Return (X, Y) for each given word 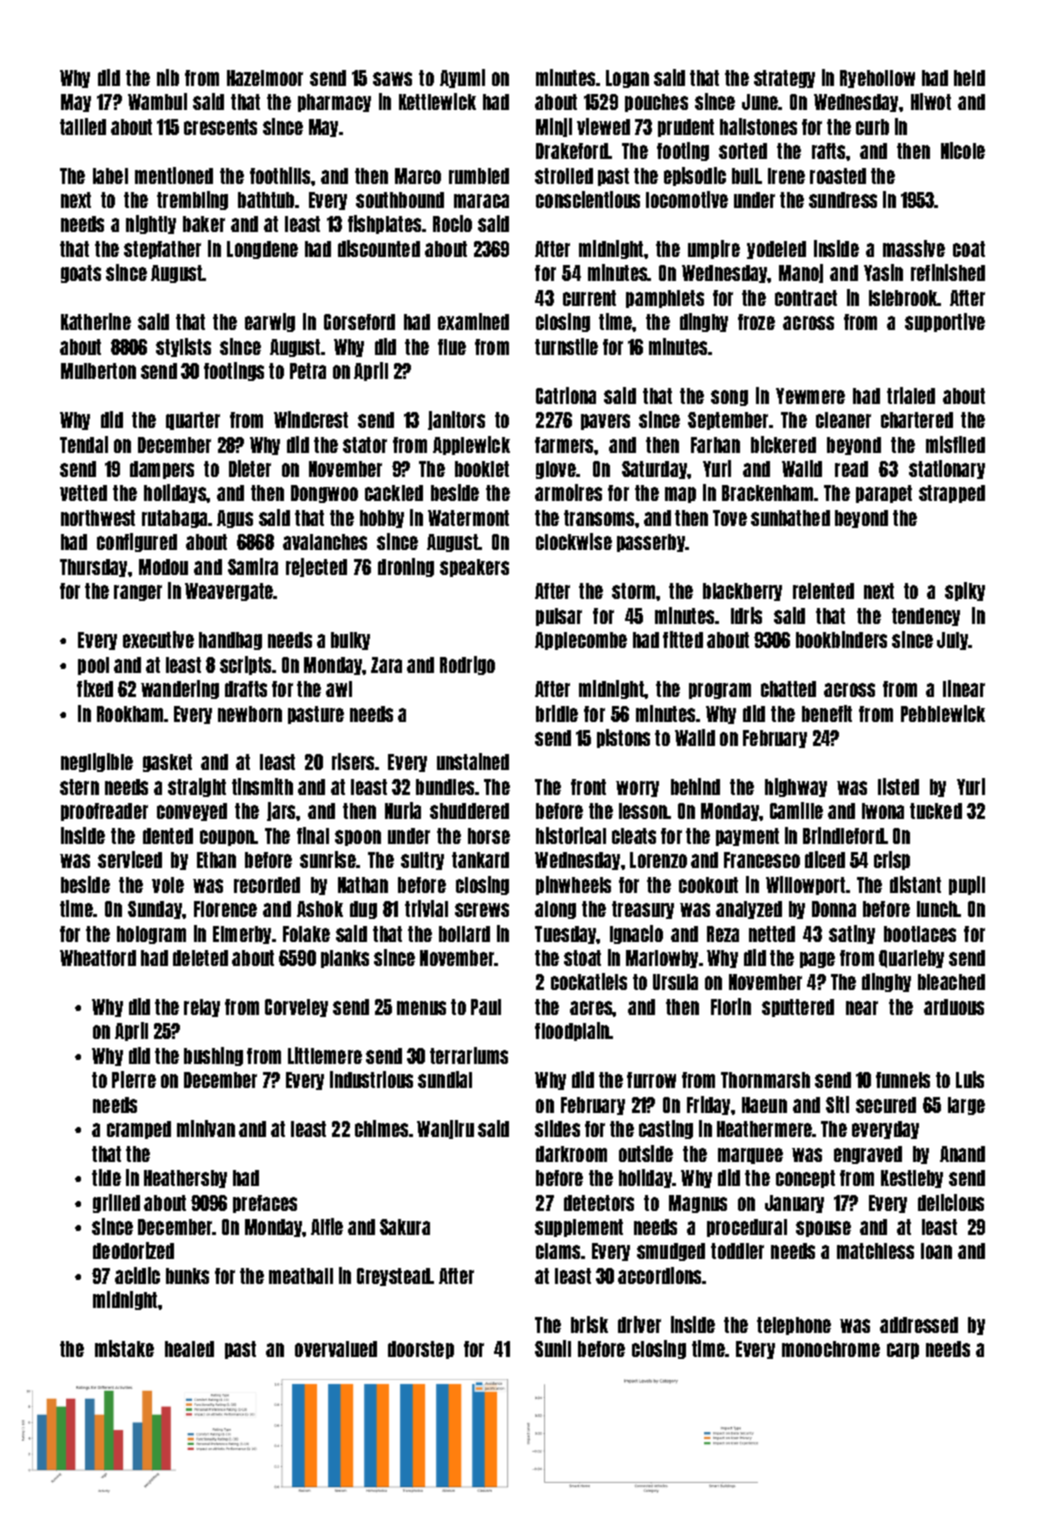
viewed (603, 126)
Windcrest (311, 419)
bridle (557, 713)
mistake (124, 1348)
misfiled (955, 444)
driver (639, 1324)
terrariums (469, 1055)
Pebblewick (943, 713)
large (966, 1106)
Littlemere (325, 1055)
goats (81, 274)
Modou (163, 567)
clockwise (574, 541)
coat (969, 249)
